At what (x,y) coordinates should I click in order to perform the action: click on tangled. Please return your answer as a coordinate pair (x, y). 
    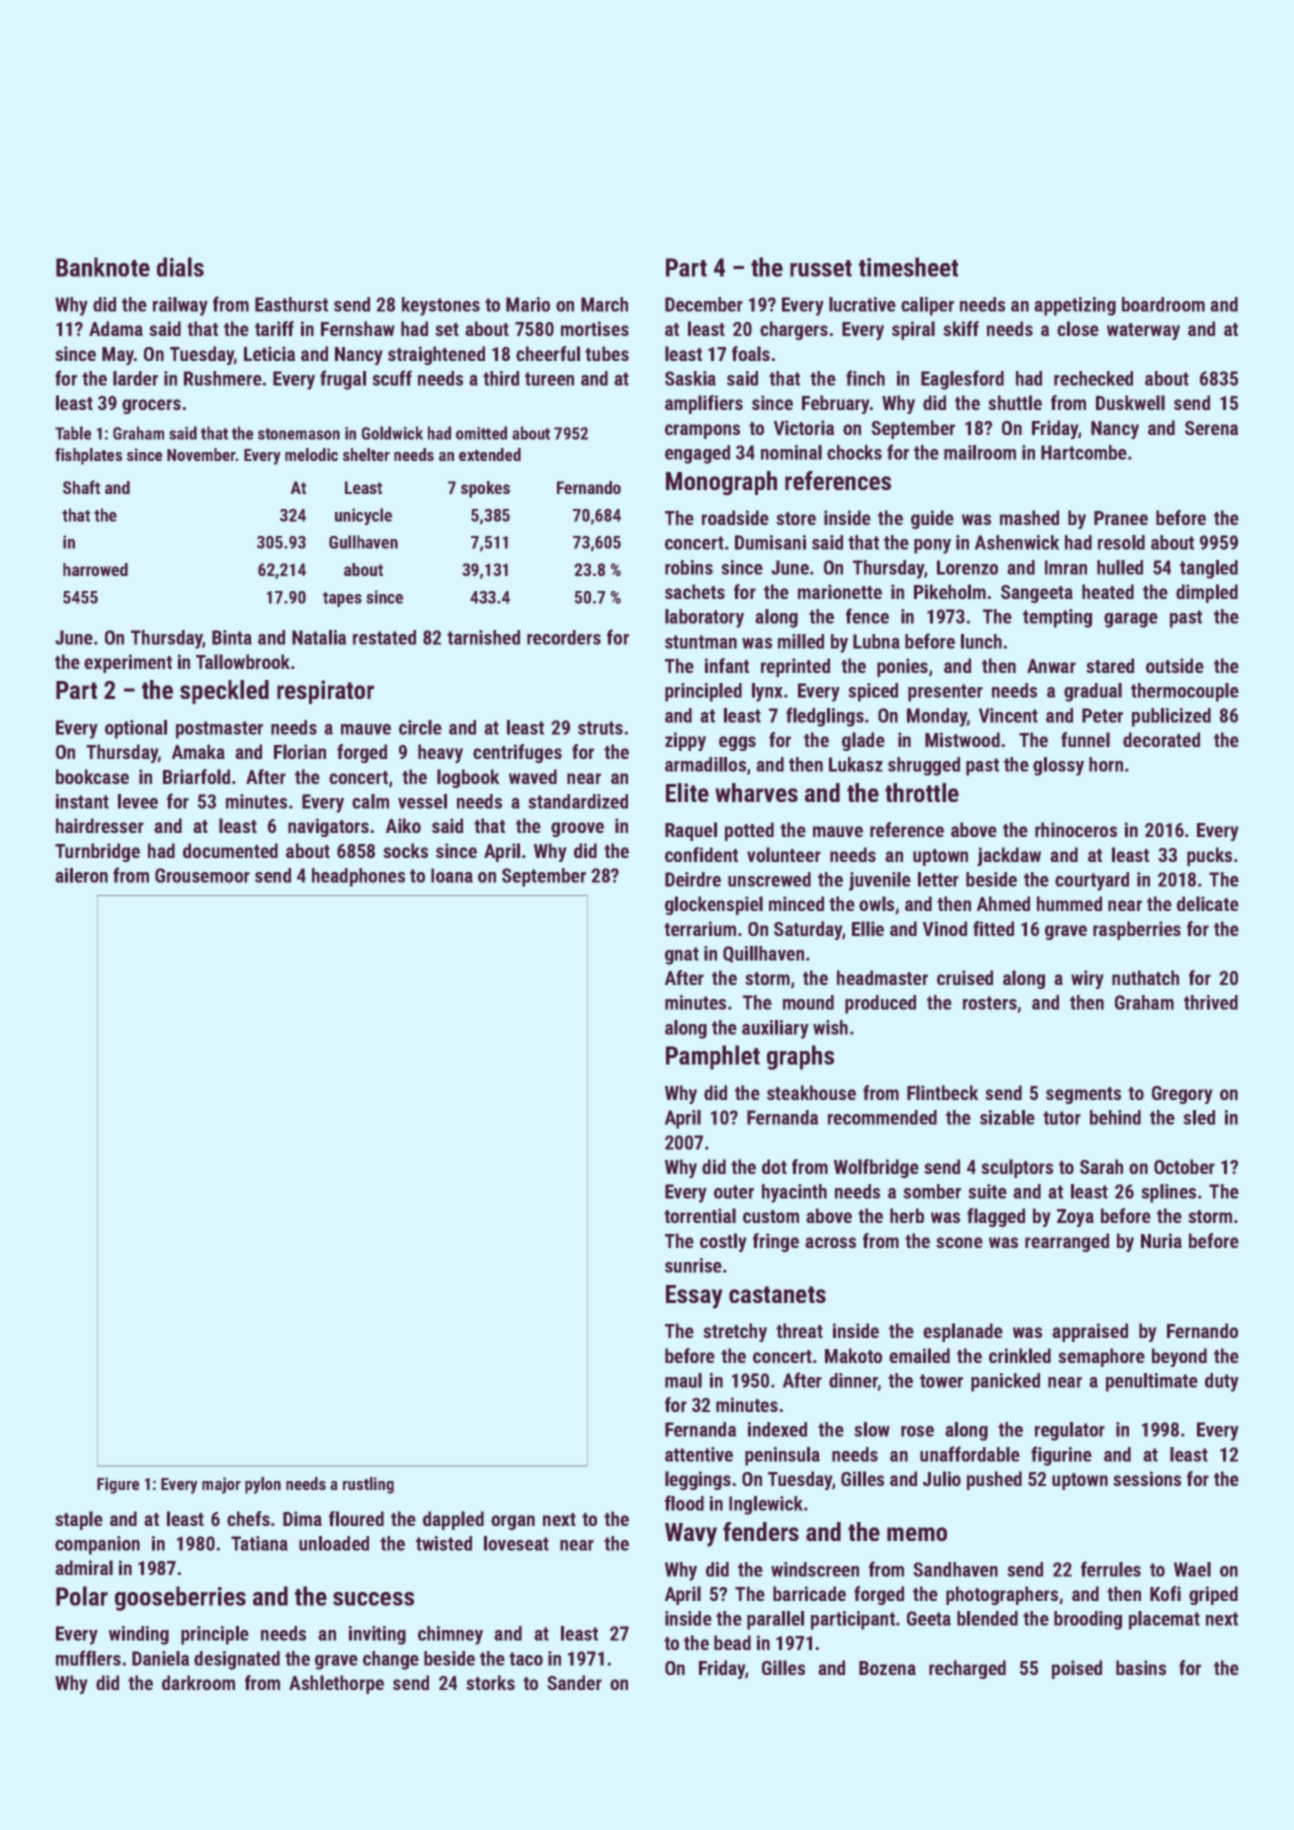
    Looking at the image, I should click on (1209, 569).
